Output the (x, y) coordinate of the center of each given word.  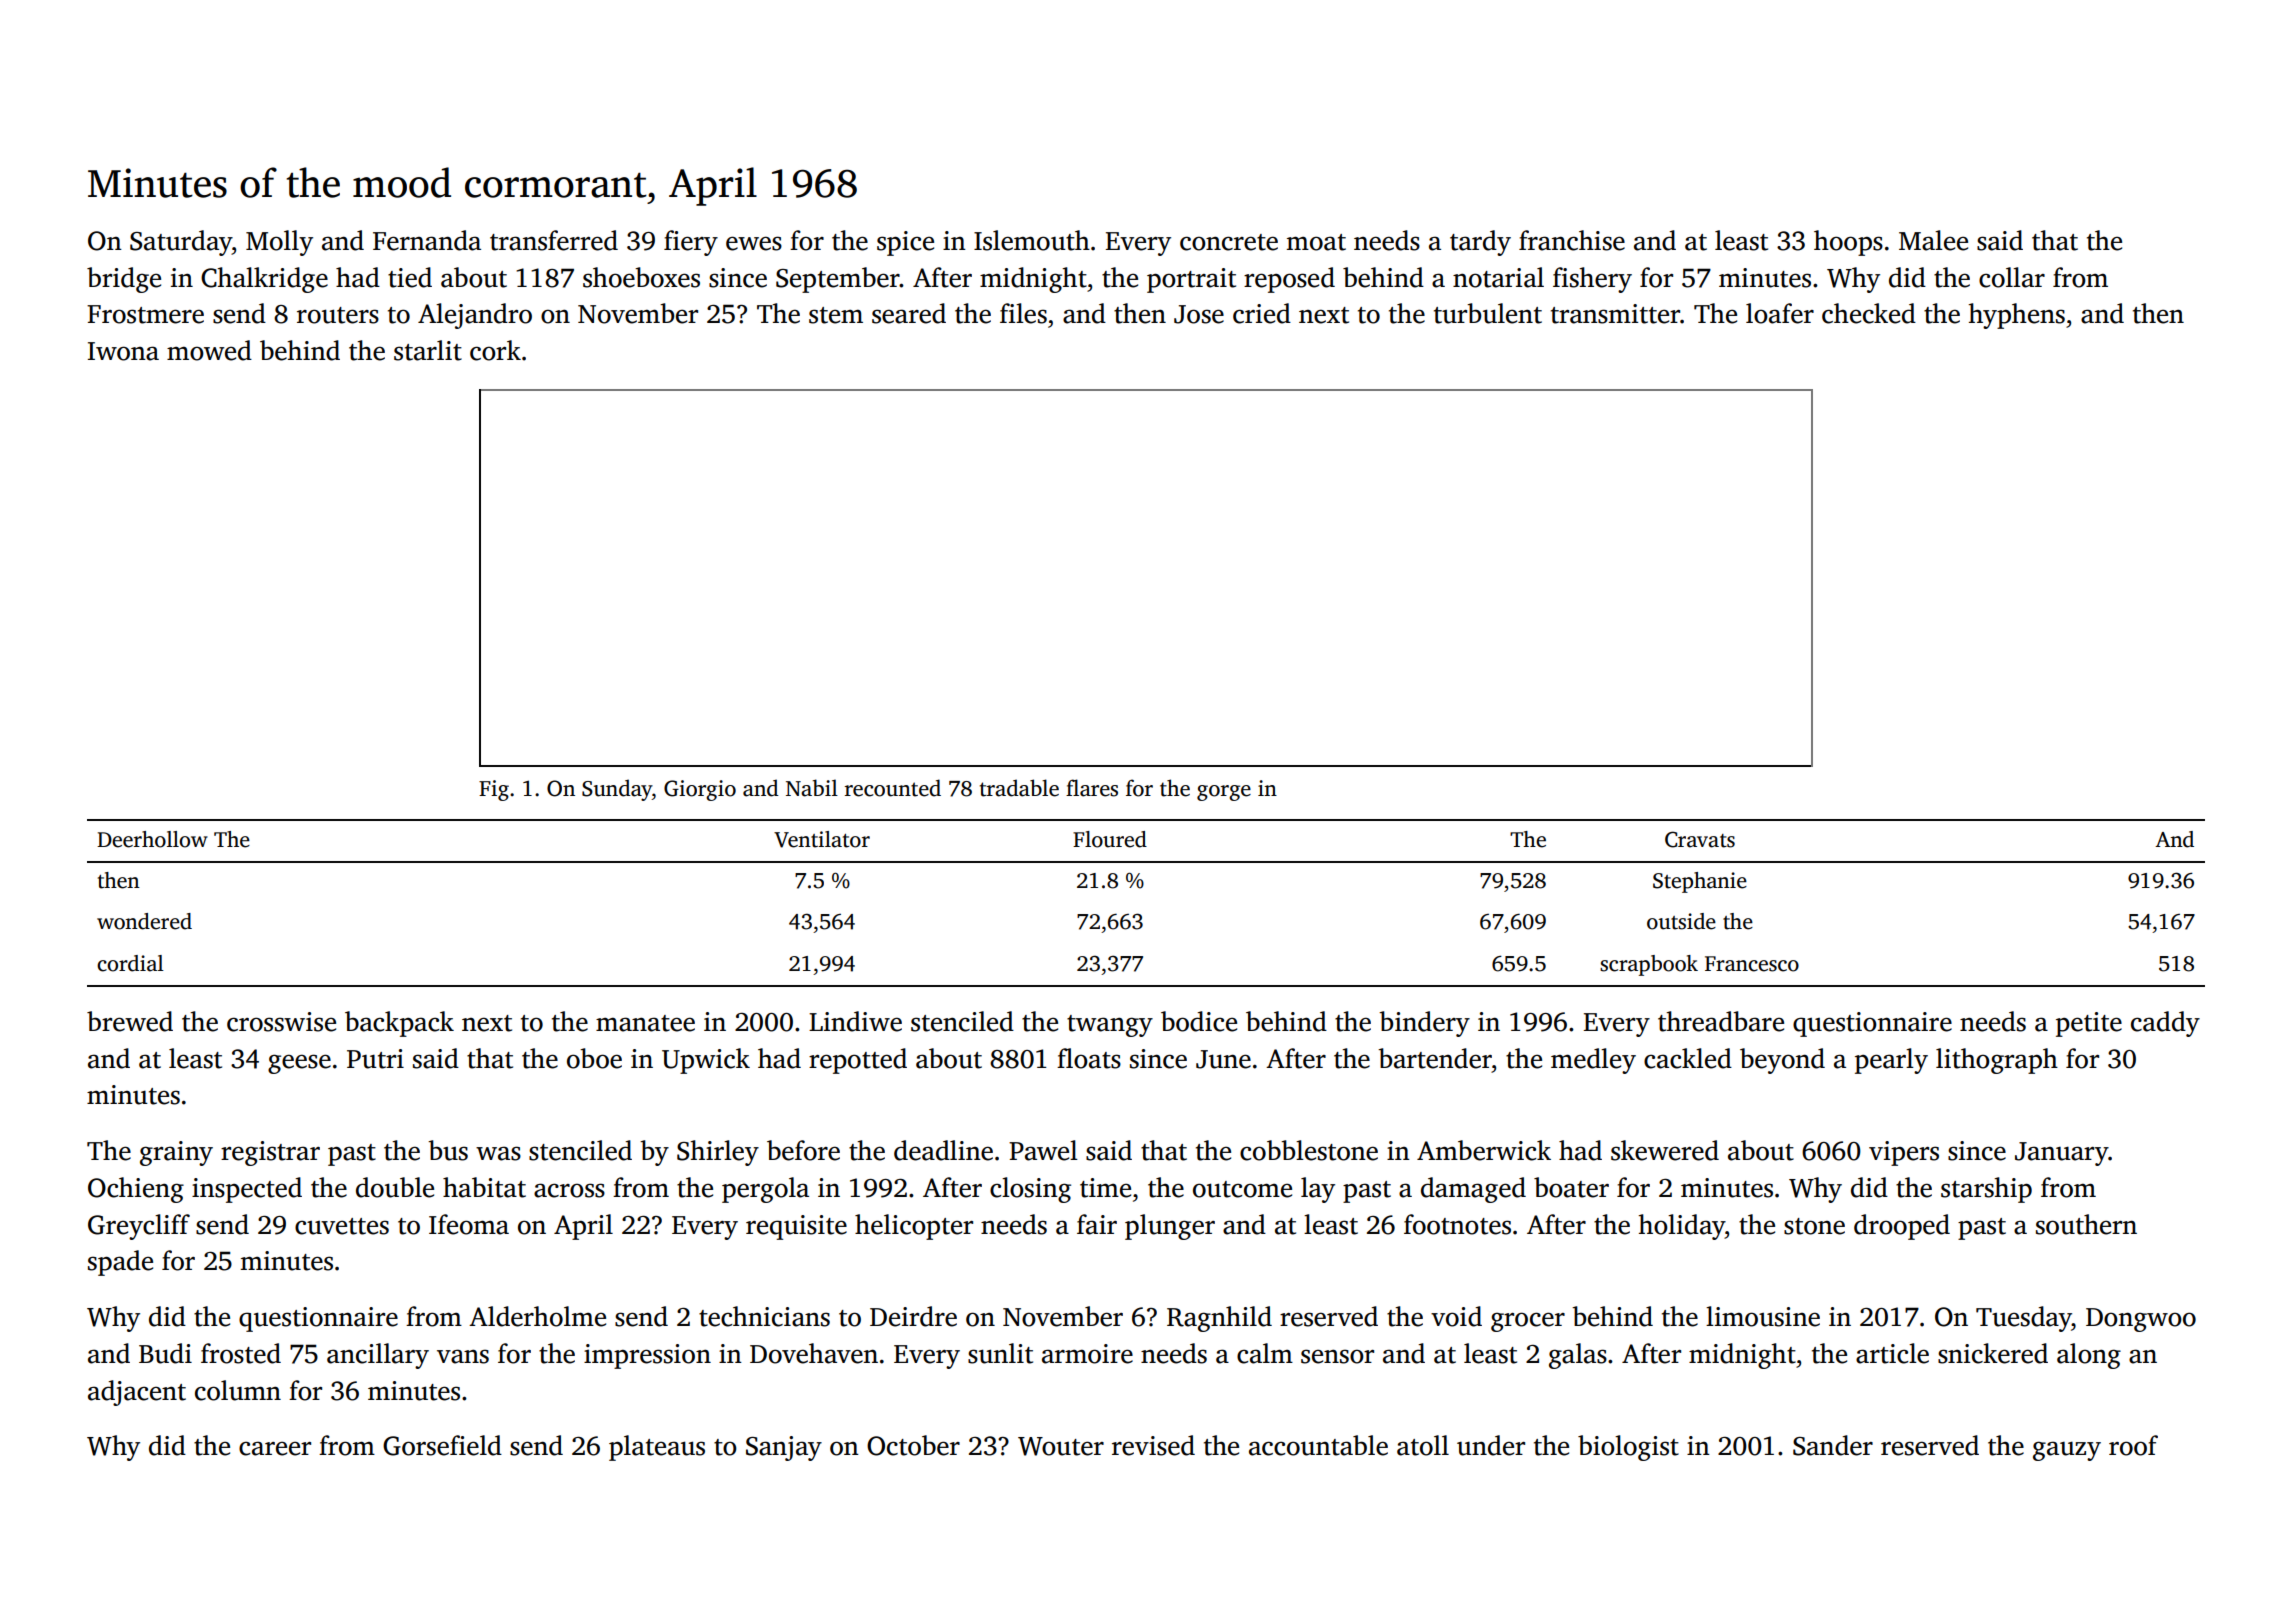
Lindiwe (855, 1021)
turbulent (1488, 313)
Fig (494, 790)
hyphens (2017, 316)
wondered (144, 921)
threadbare (1721, 1021)
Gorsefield (442, 1445)
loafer (1780, 313)
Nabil (812, 788)
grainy (176, 1153)
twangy (1110, 1026)
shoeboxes (641, 277)
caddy (2165, 1024)
